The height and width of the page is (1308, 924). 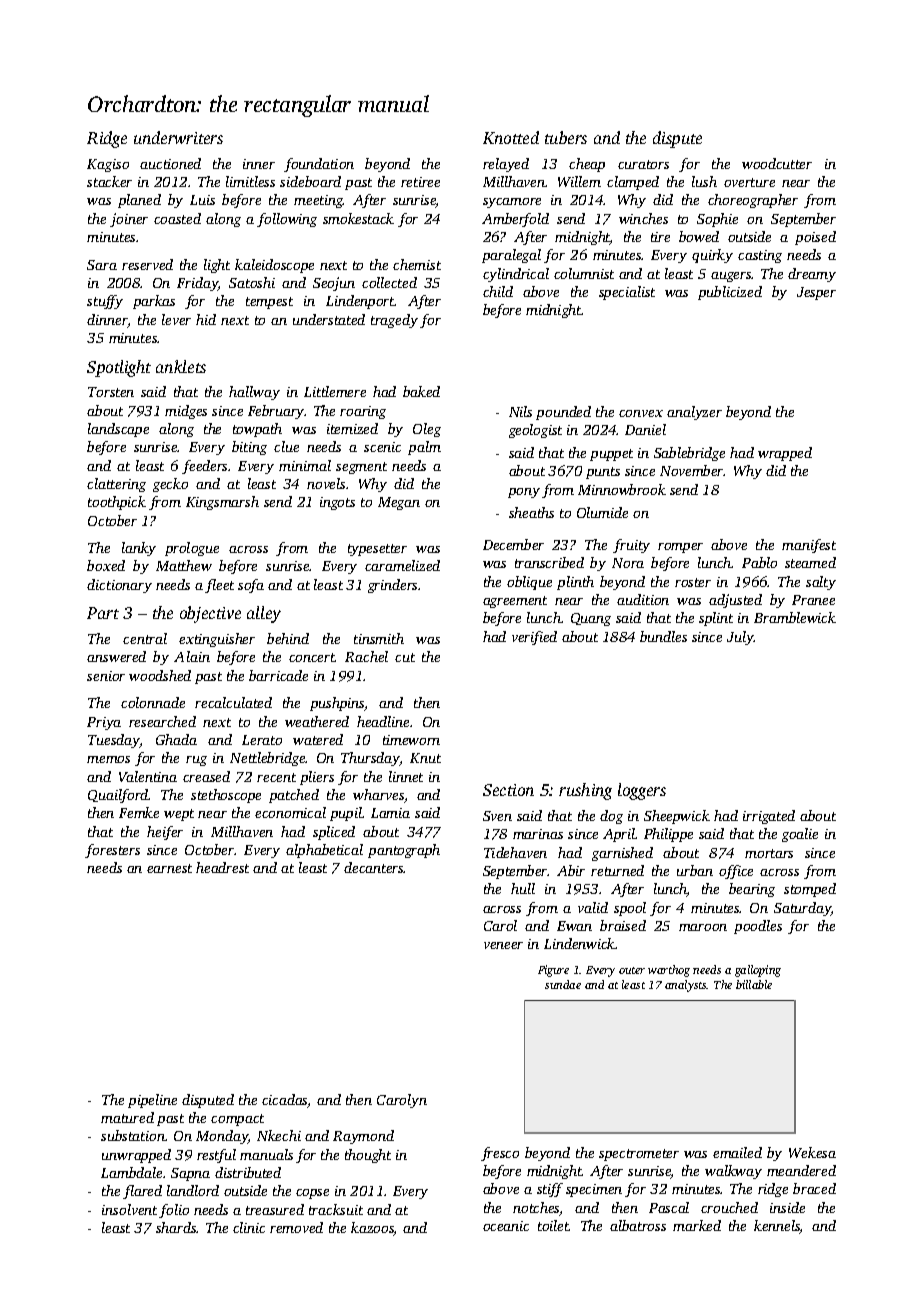 I want to click on kazoos, so click(x=372, y=1229).
